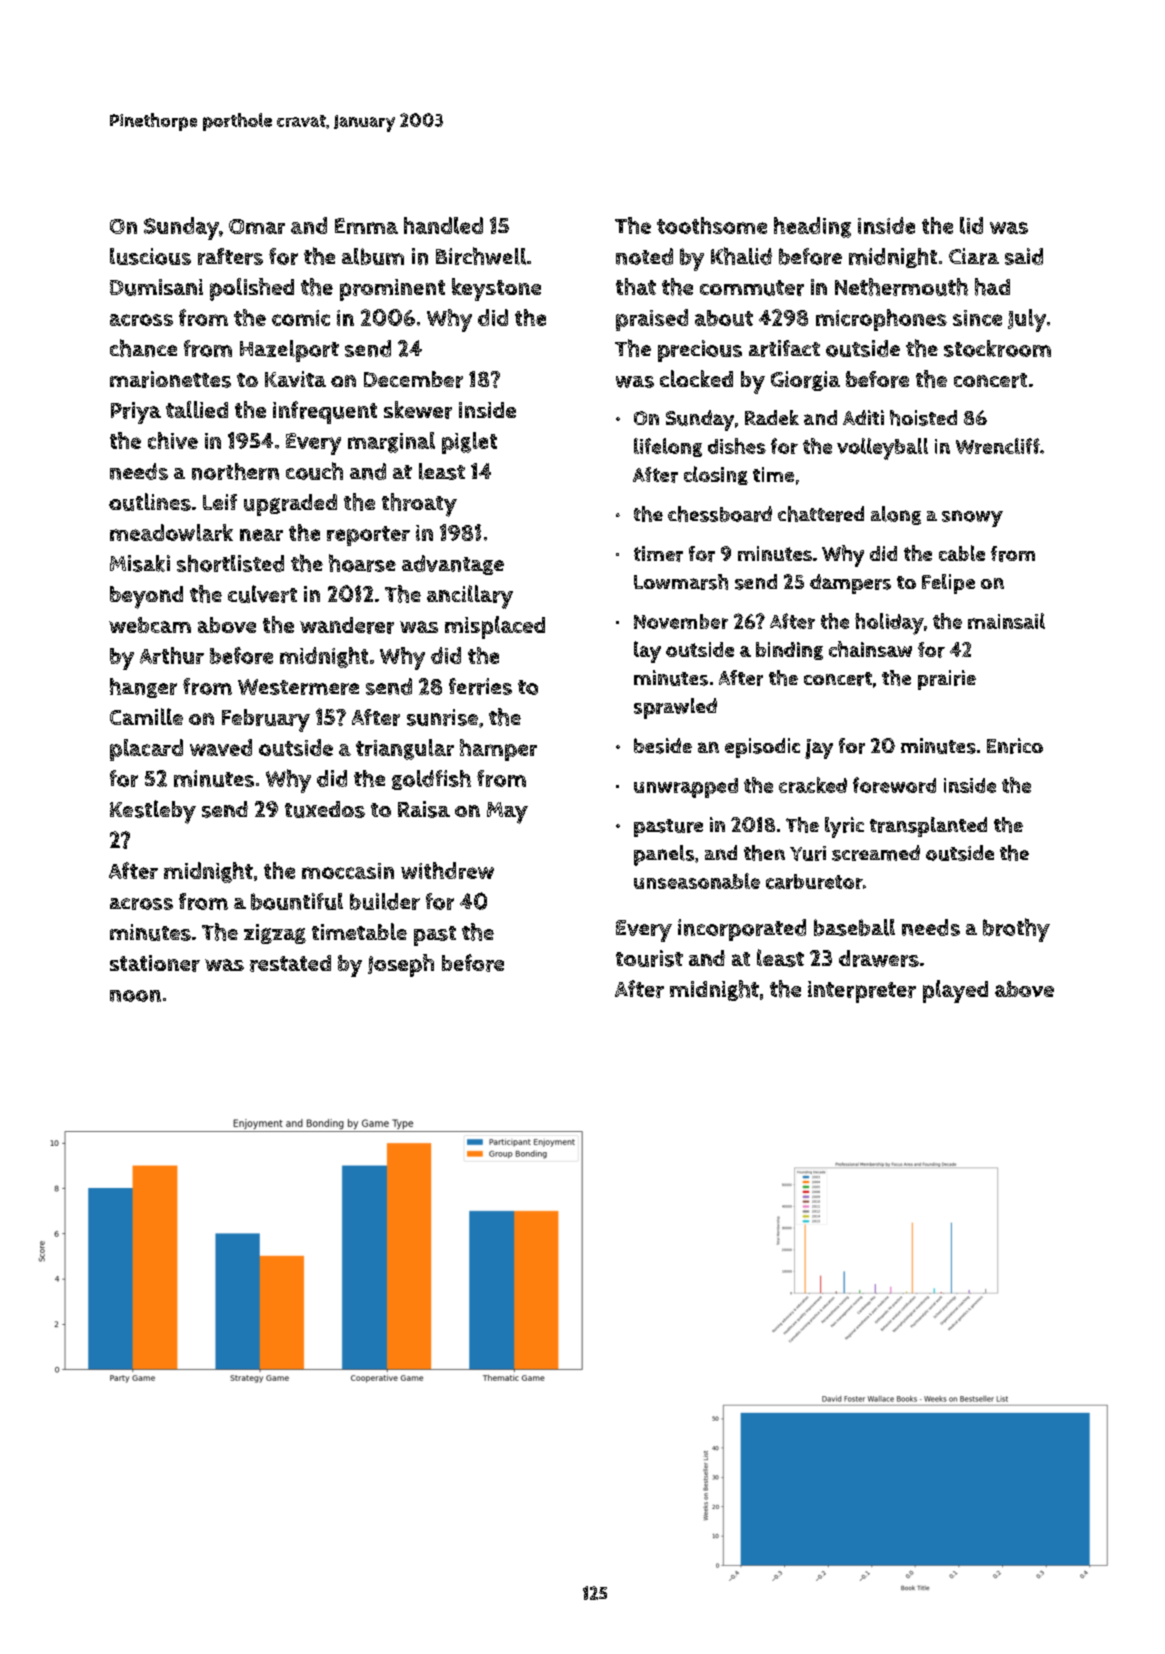 The image size is (1165, 1654). Describe the element at coordinates (812, 227) in the document. I see `heading` at that location.
